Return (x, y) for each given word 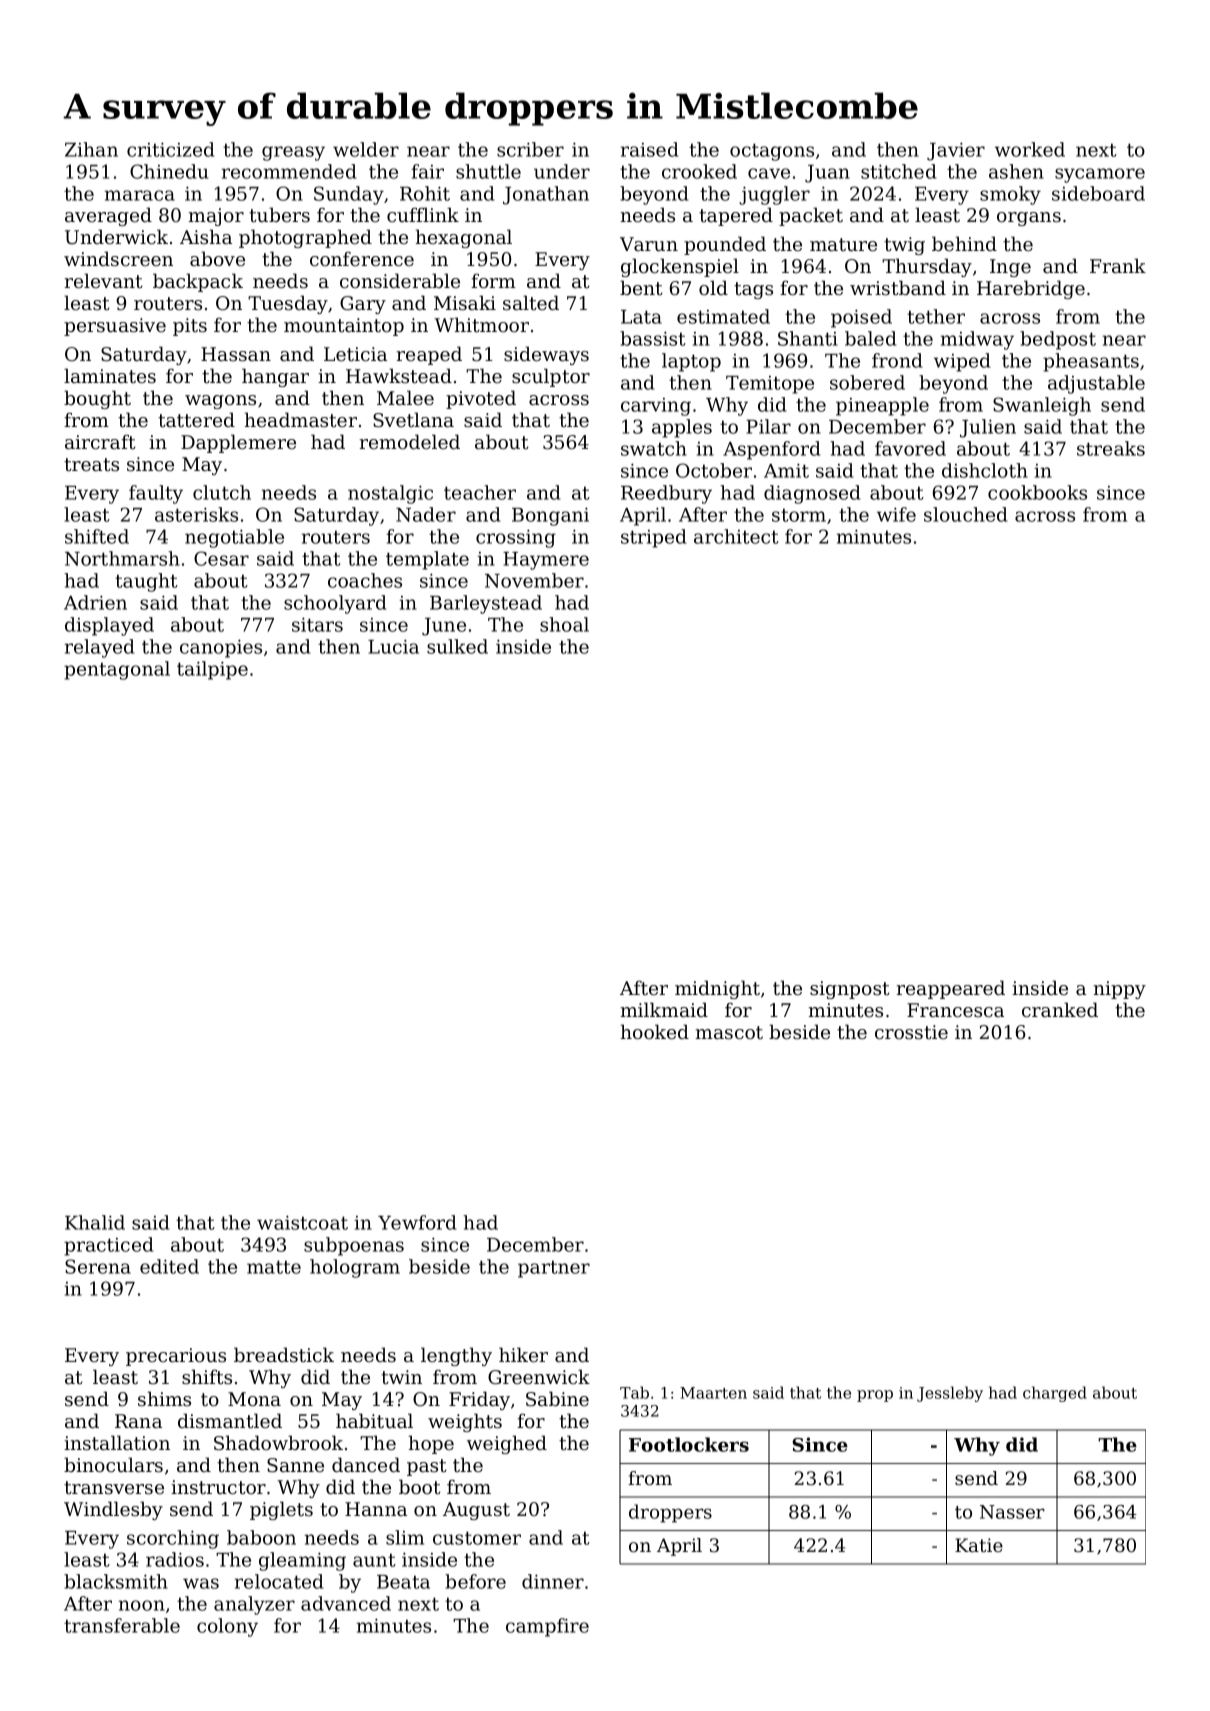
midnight (717, 989)
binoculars (113, 1465)
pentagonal (117, 670)
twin (401, 1377)
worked (1030, 149)
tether (936, 316)
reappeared (951, 989)
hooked (655, 1031)
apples (682, 428)
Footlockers (689, 1444)
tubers (279, 215)
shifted (97, 536)
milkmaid (664, 1009)
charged (1055, 1394)
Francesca (955, 1010)
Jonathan (546, 195)
